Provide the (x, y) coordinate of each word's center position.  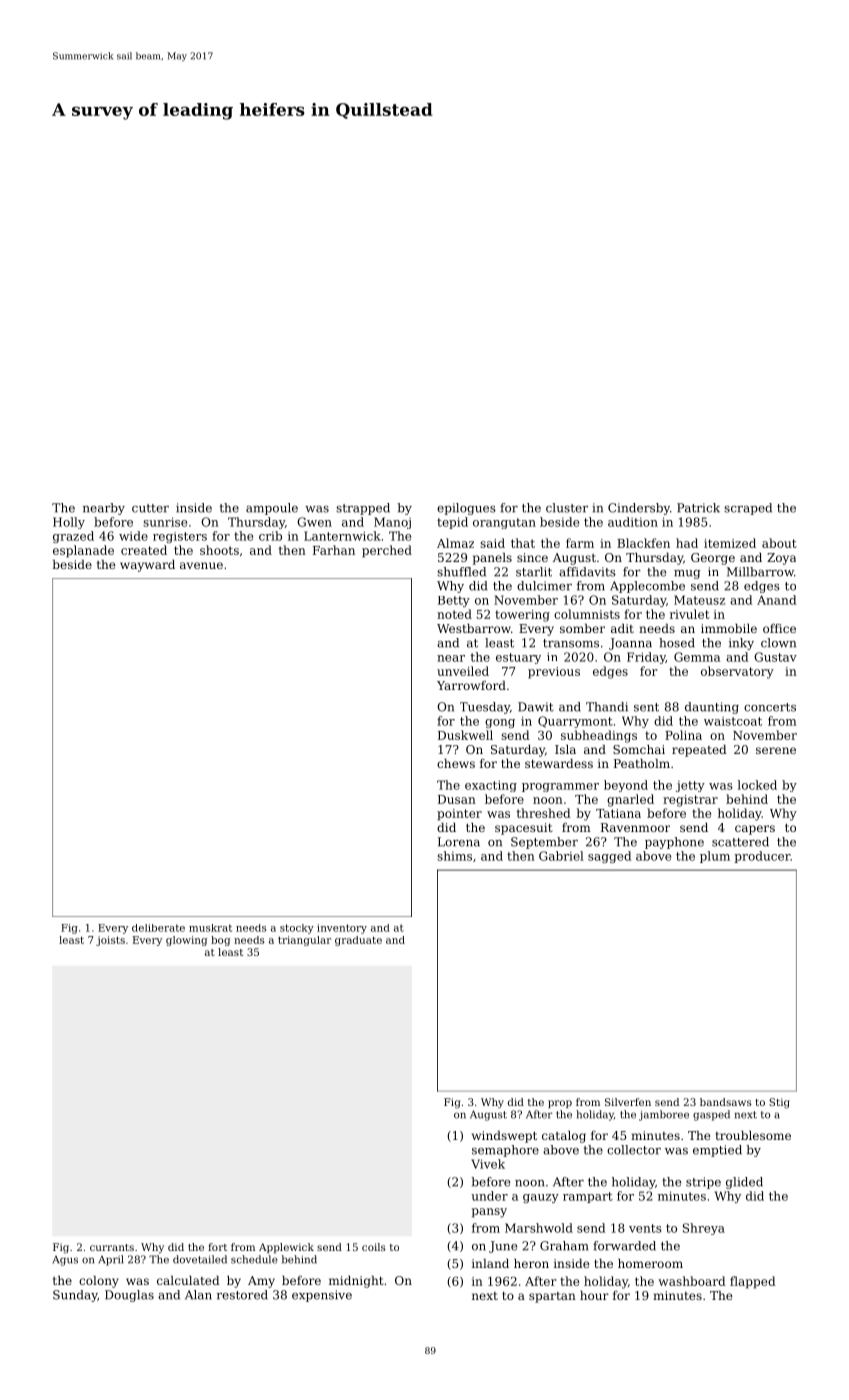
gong (500, 723)
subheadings (599, 736)
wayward (147, 566)
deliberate (158, 928)
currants (112, 1247)
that (523, 543)
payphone (674, 843)
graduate (358, 941)
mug (687, 574)
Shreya (704, 1229)
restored (242, 1295)
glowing (186, 941)
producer (762, 857)
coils (374, 1247)
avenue (201, 565)
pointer (459, 815)
